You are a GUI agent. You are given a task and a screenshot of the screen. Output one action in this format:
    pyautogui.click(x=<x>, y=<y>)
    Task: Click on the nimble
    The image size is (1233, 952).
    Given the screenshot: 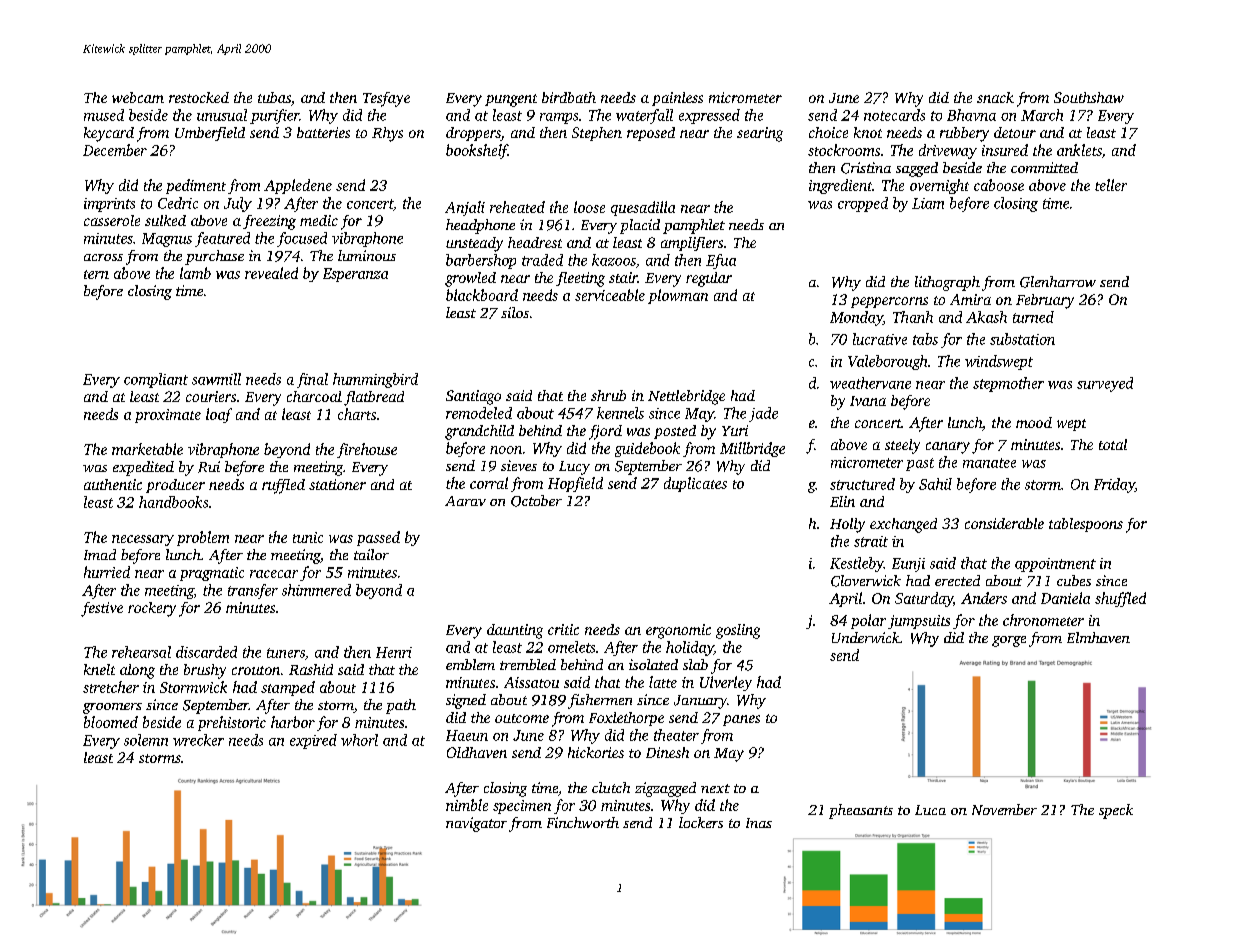 What is the action you would take?
    pyautogui.click(x=467, y=805)
